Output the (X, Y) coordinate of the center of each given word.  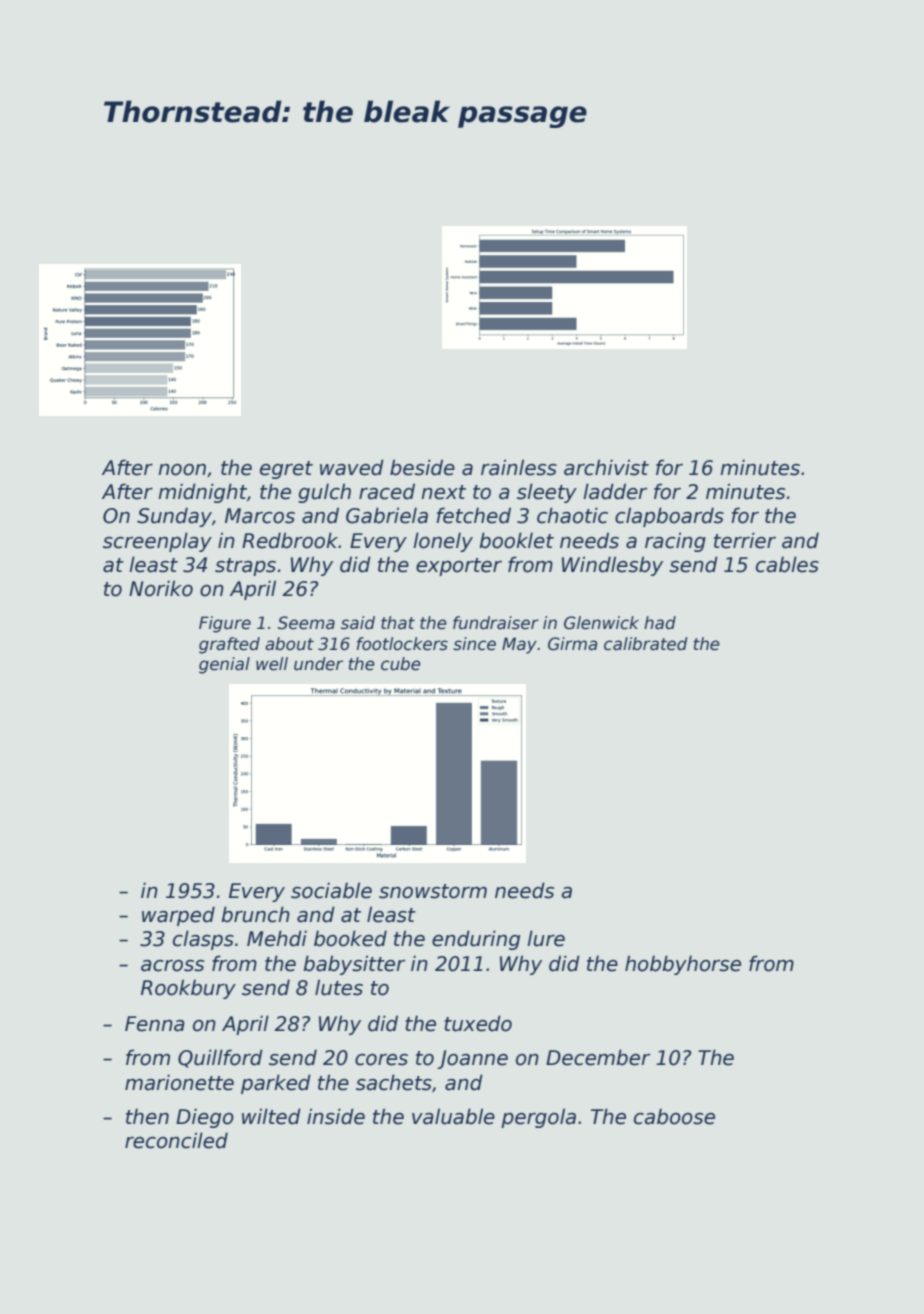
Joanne (472, 1059)
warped (178, 916)
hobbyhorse (683, 965)
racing (675, 542)
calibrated (646, 644)
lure (546, 938)
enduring (476, 940)
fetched (473, 515)
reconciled (176, 1140)
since (474, 644)
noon (182, 470)
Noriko (161, 588)
